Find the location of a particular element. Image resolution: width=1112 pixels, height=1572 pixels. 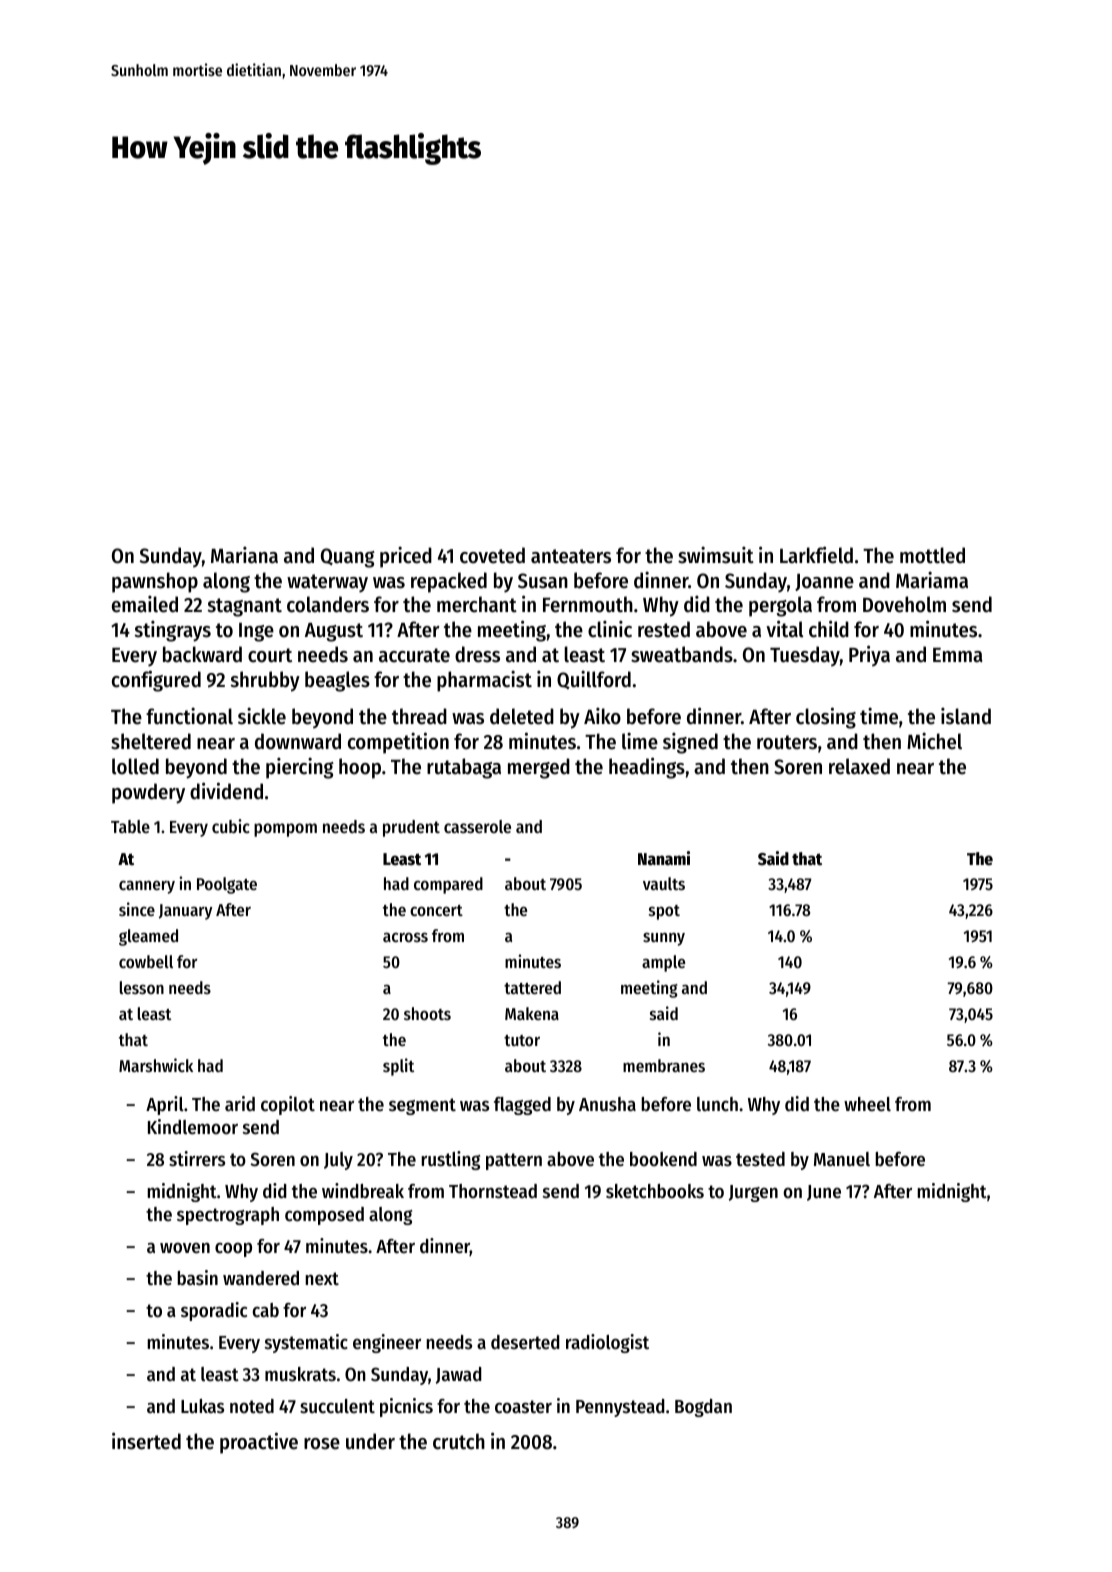

vaults is located at coordinates (664, 883).
